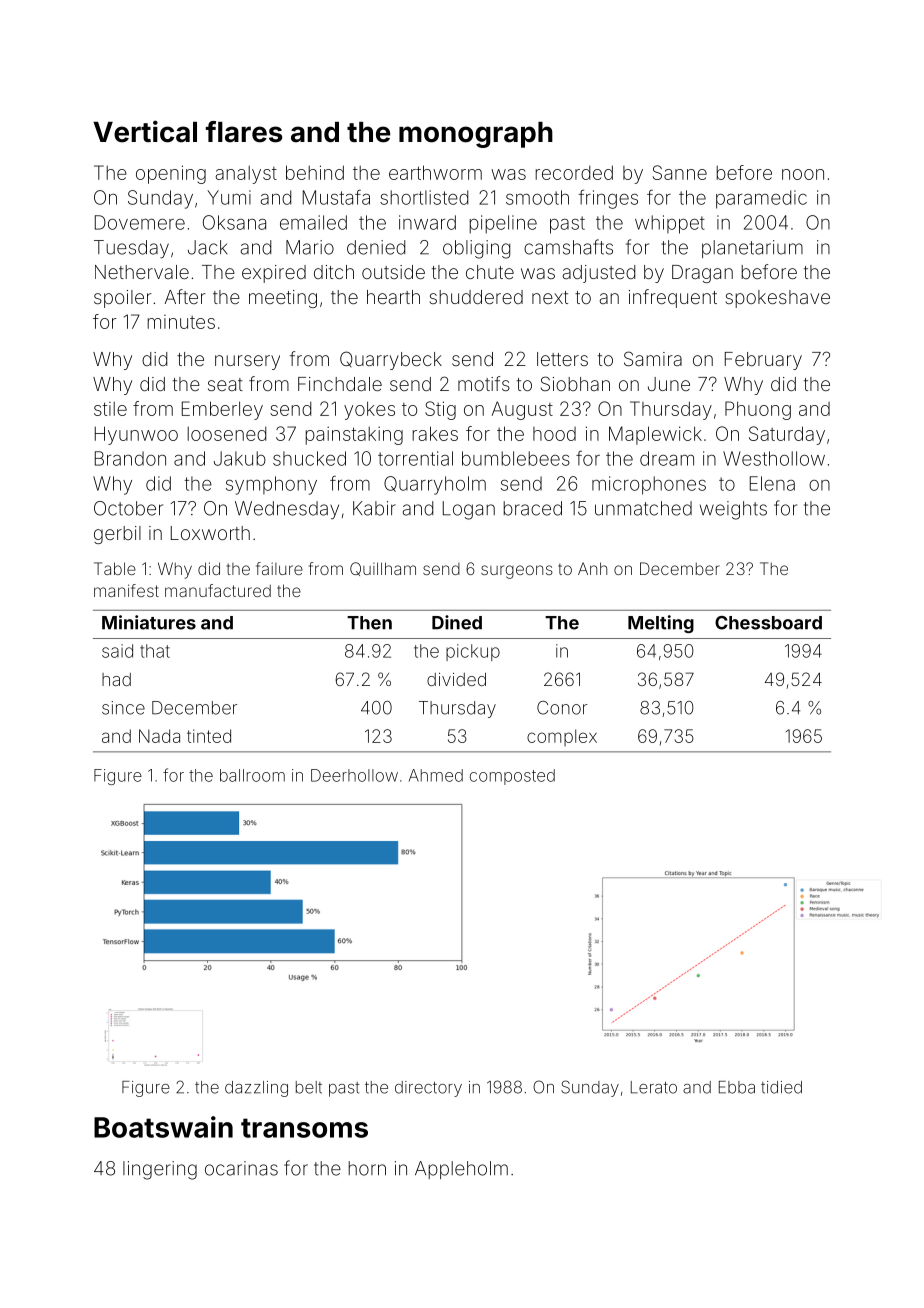  Describe the element at coordinates (512, 777) in the image. I see `composted` at that location.
